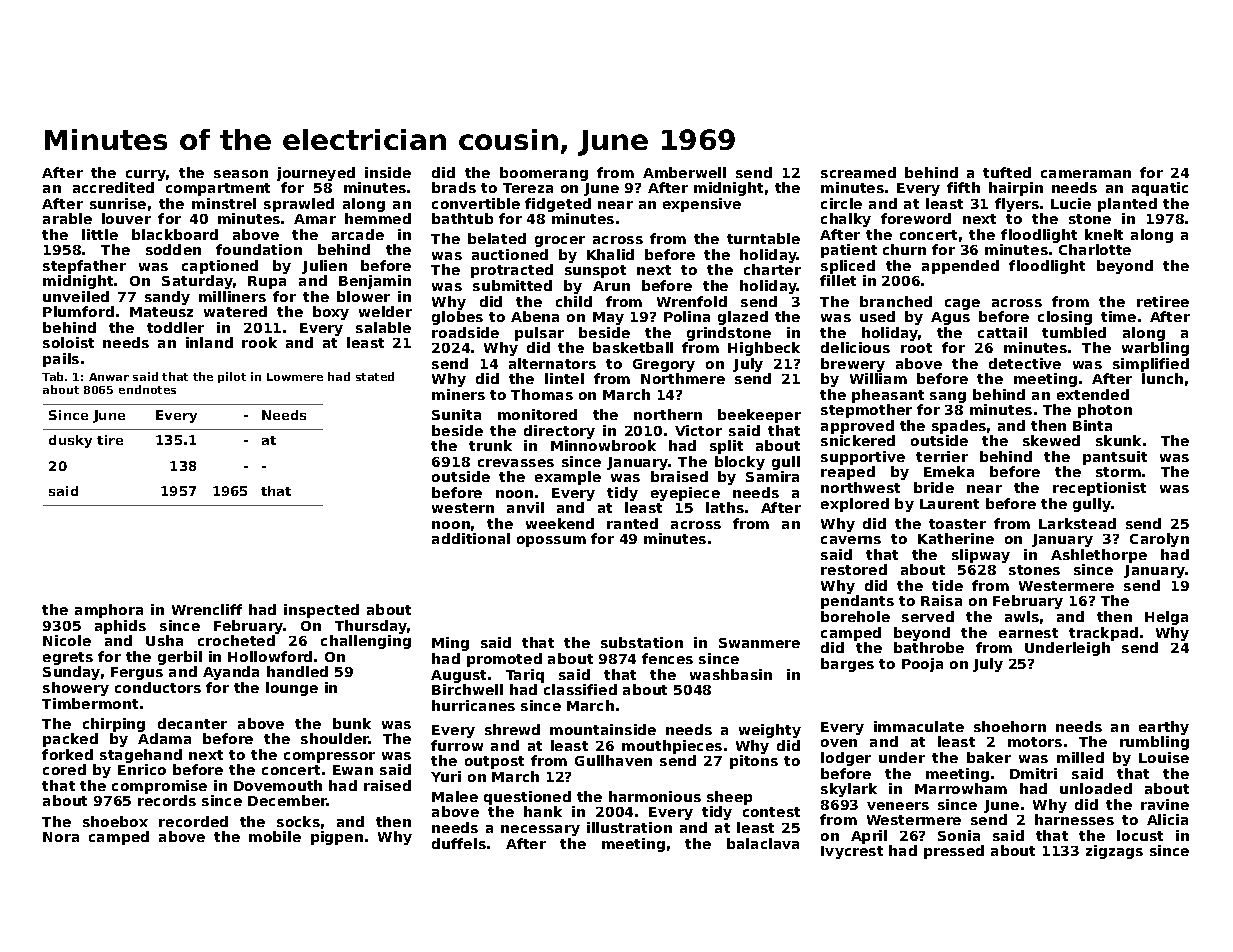 This image has width=1233, height=952. What do you see at coordinates (1115, 458) in the image?
I see `pantsuit` at bounding box center [1115, 458].
